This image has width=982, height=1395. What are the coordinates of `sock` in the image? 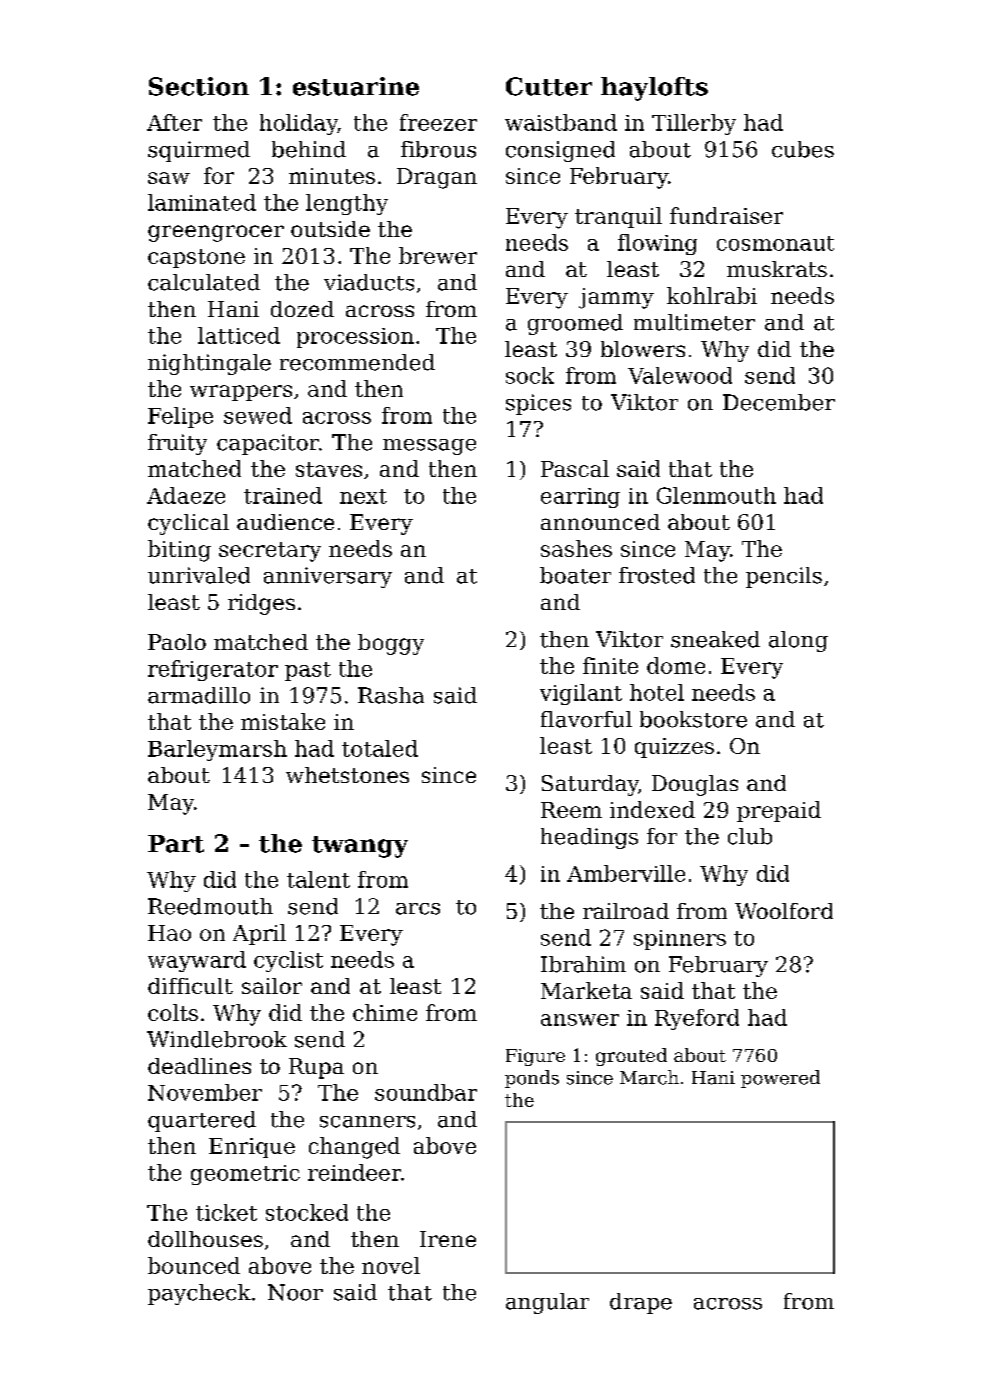 It's located at (530, 375).
